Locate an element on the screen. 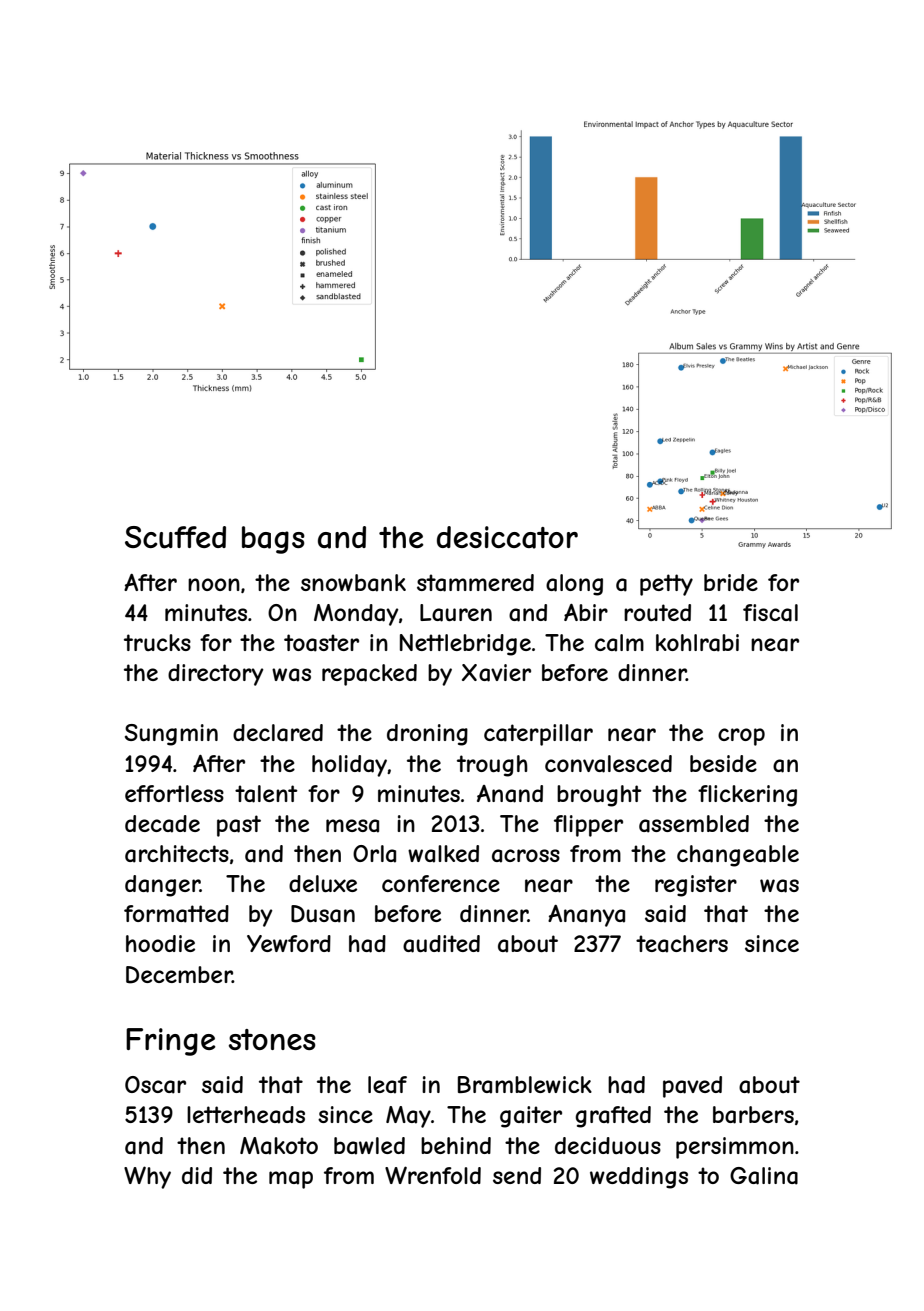  danger is located at coordinates (162, 886).
